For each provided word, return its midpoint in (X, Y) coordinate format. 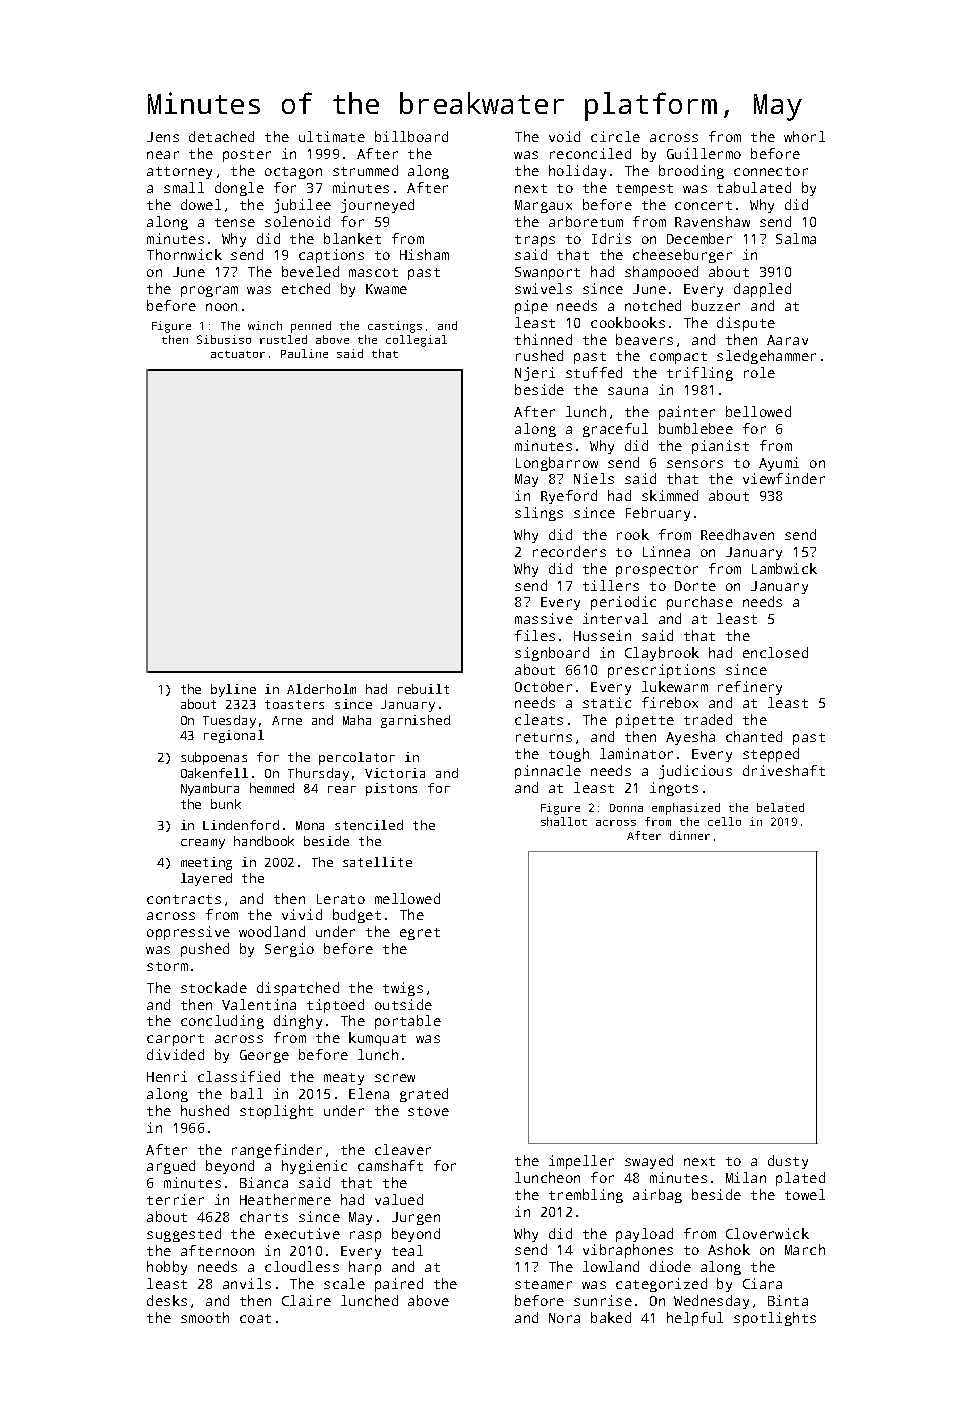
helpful (695, 1319)
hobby (167, 1268)
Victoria (395, 773)
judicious (695, 772)
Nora (564, 1318)
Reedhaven (737, 534)
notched (653, 305)
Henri (167, 1076)
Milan (746, 1177)
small (184, 187)
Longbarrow (557, 464)
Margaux (543, 206)
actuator (238, 354)
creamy (203, 844)
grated (424, 1095)
